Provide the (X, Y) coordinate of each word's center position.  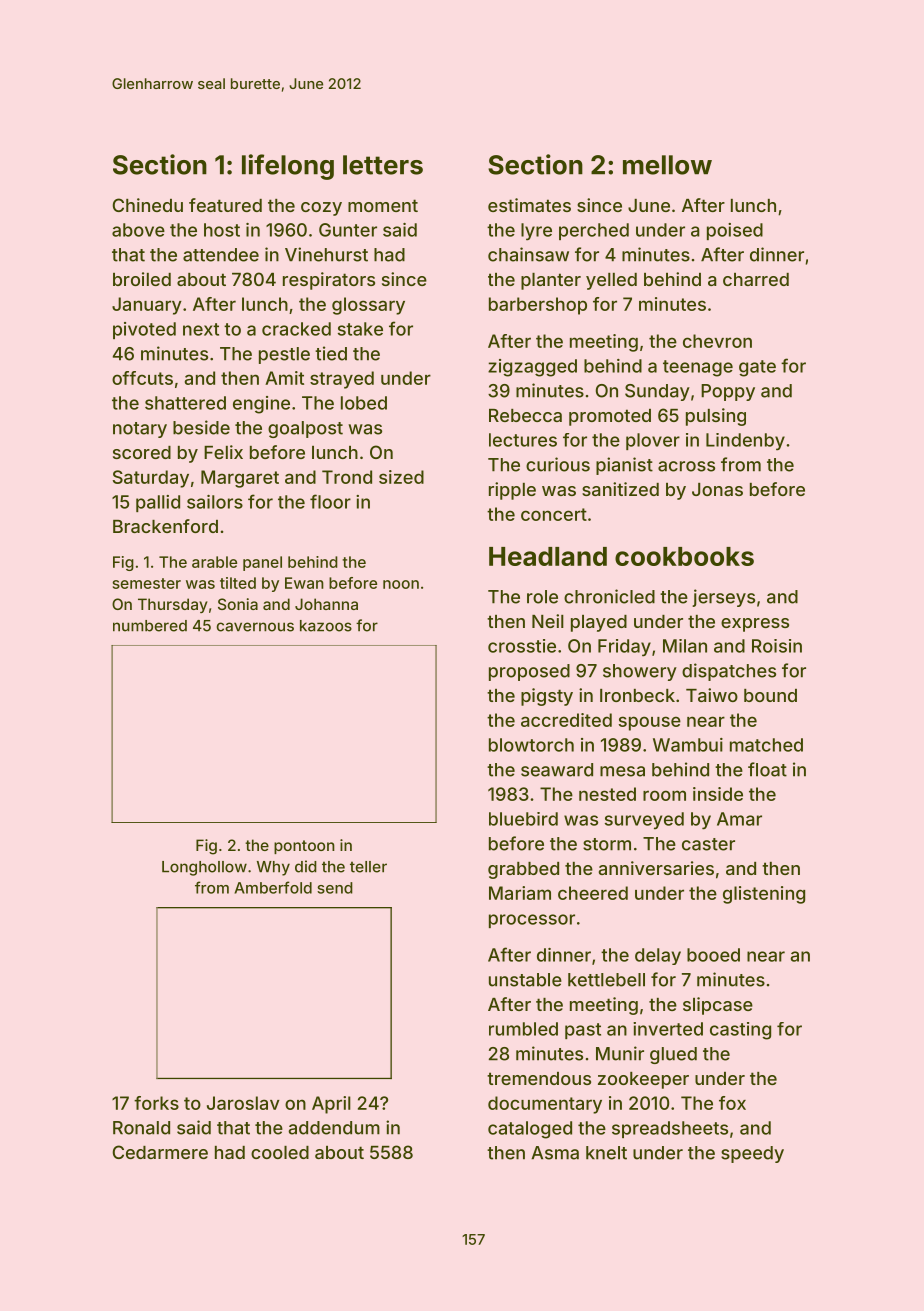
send (335, 888)
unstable (525, 980)
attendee (221, 255)
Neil (548, 621)
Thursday (173, 605)
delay (658, 956)
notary (140, 430)
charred (756, 279)
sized (401, 477)
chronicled (609, 596)
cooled (280, 1152)
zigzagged (532, 368)
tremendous (539, 1078)
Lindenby (745, 442)
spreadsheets (670, 1129)
